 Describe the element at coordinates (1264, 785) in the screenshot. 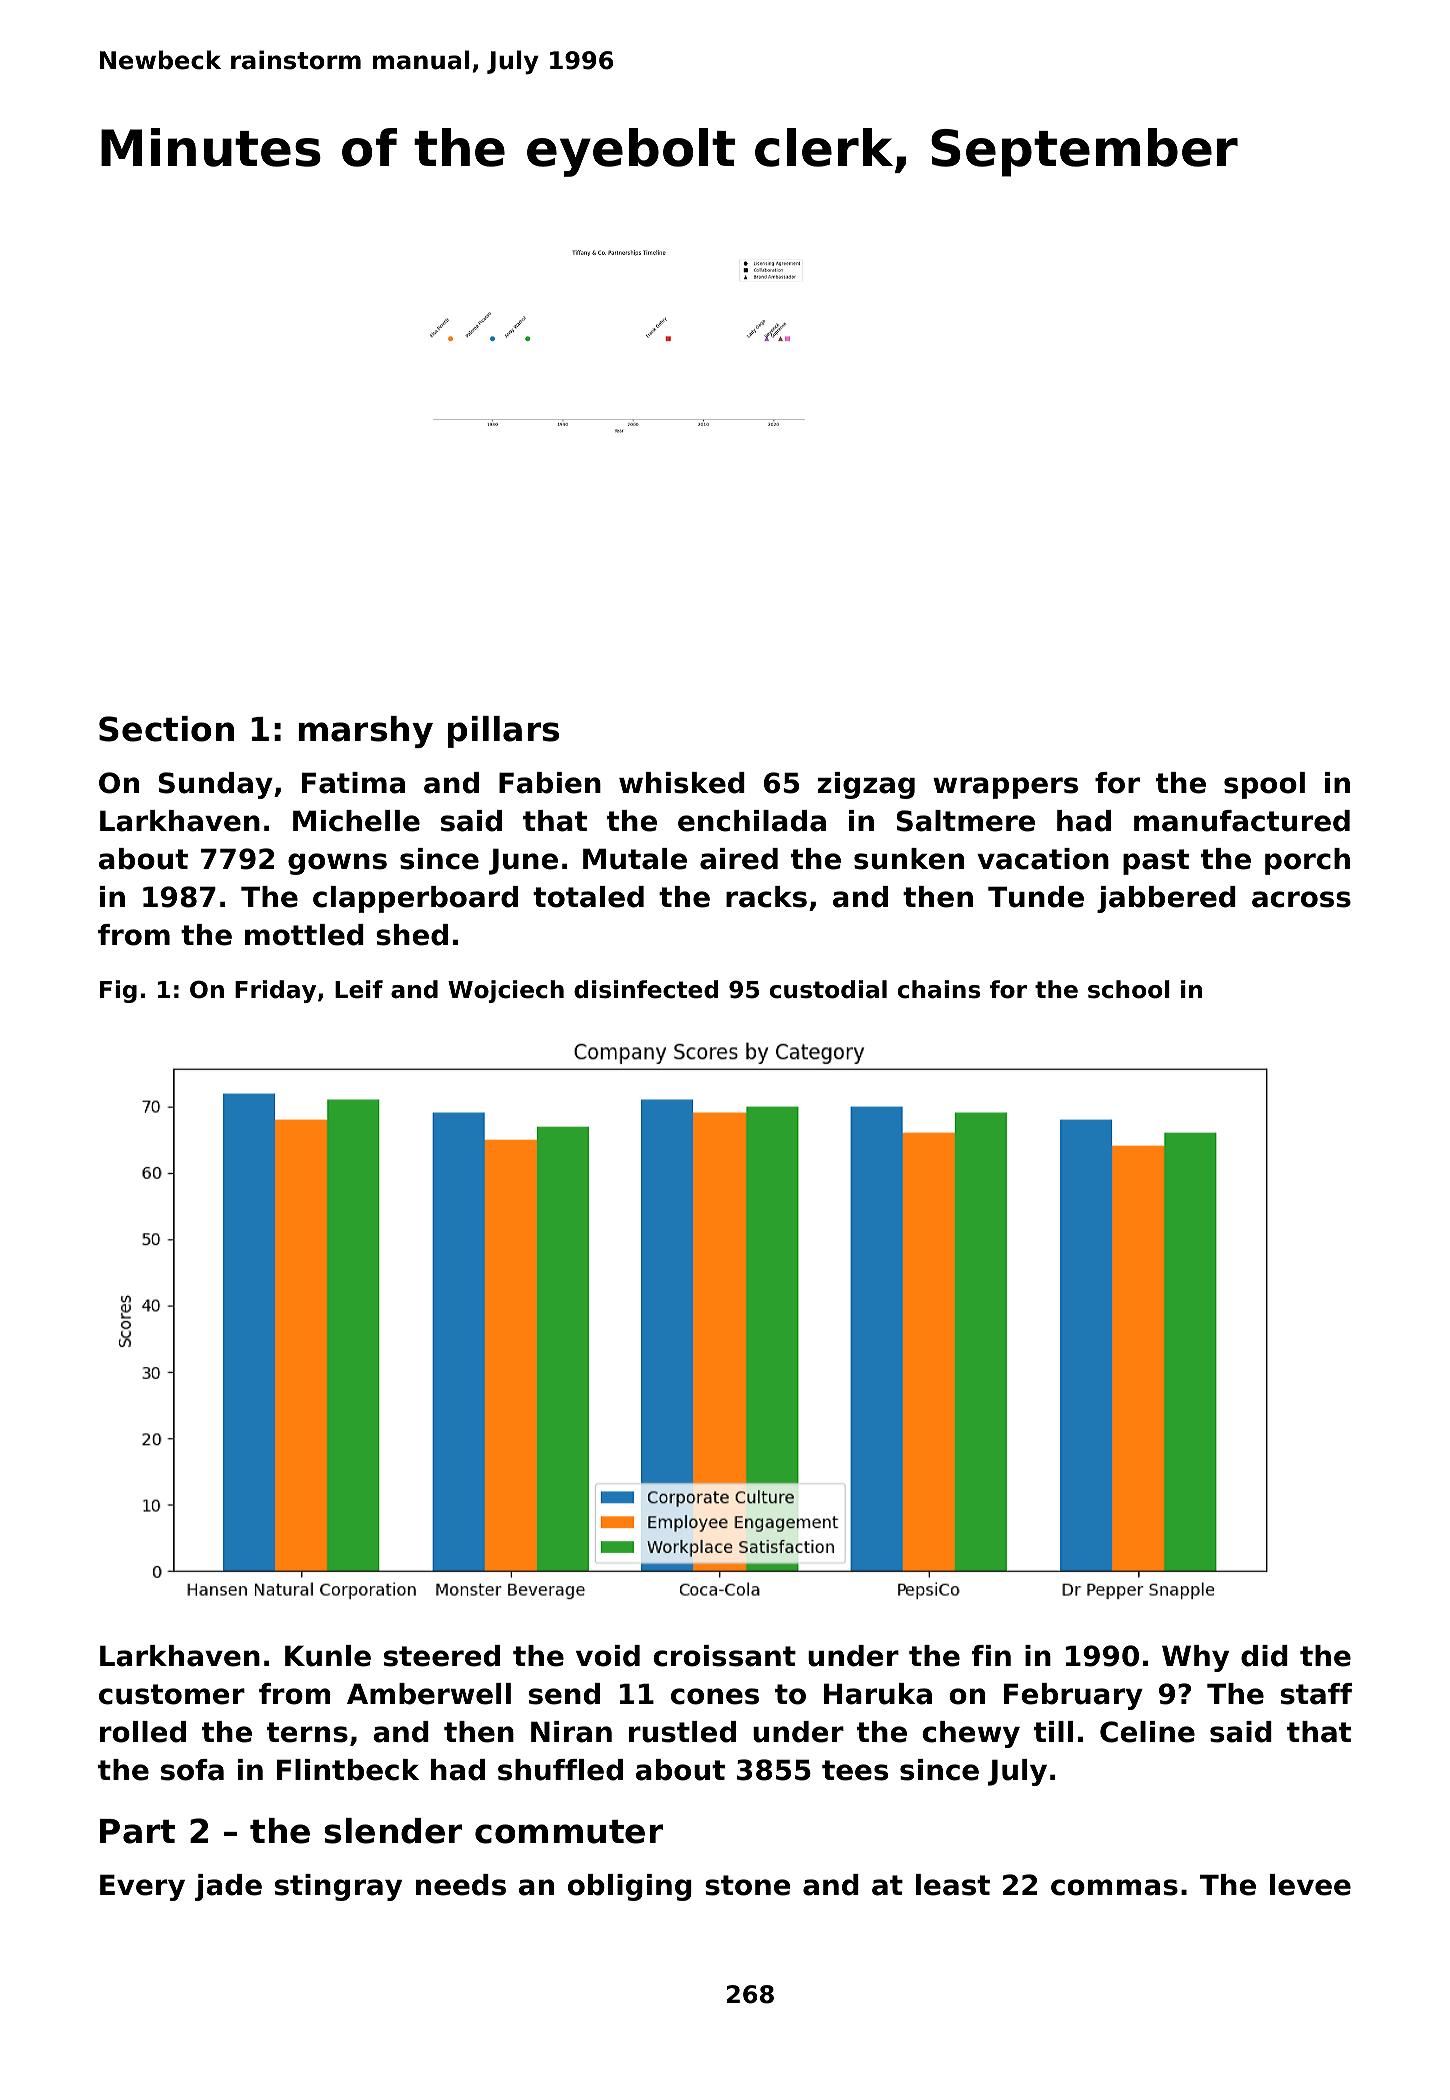

I see `spool` at that location.
